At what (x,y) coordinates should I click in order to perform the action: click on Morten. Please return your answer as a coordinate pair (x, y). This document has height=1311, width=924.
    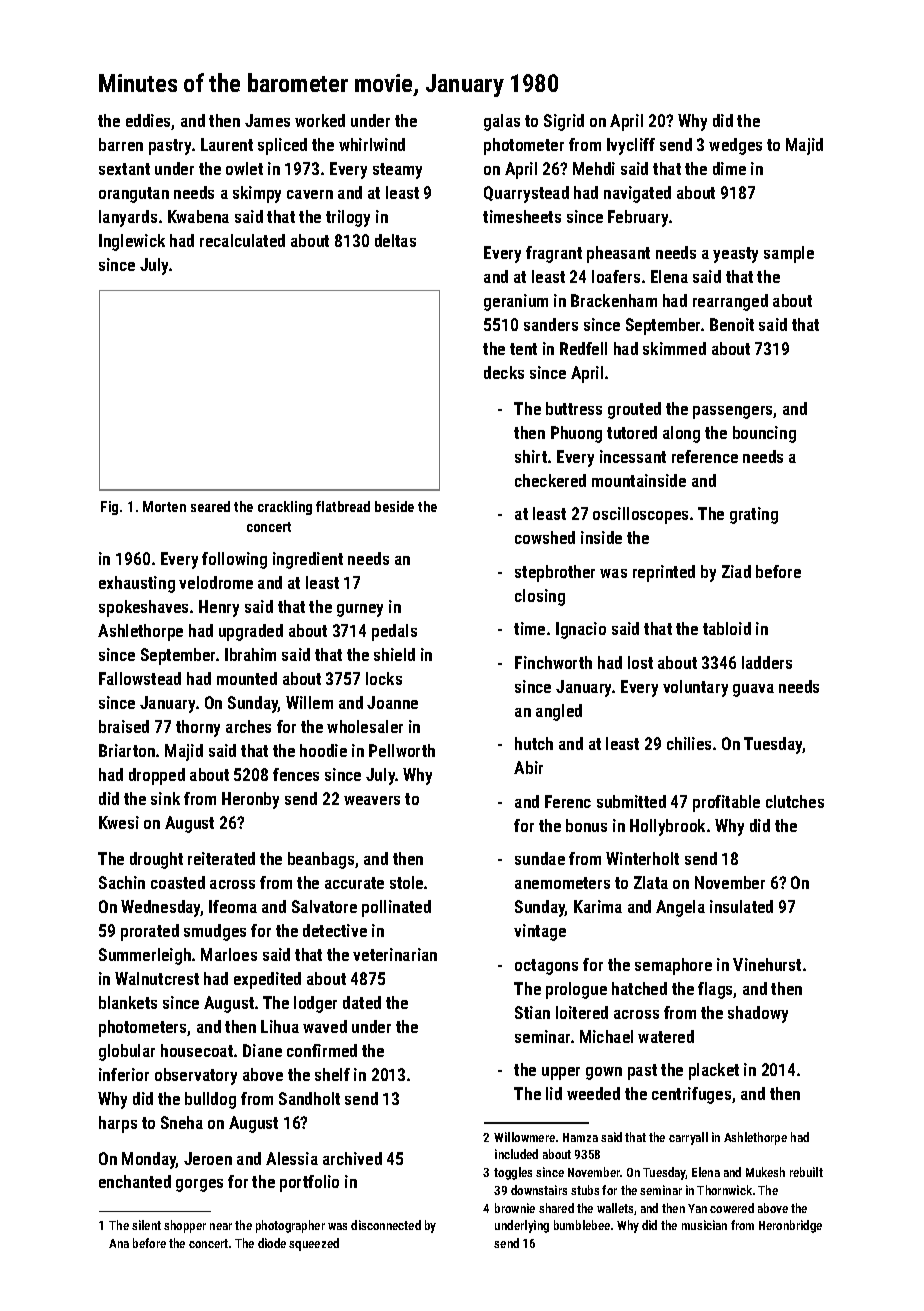
    Looking at the image, I should click on (164, 506).
